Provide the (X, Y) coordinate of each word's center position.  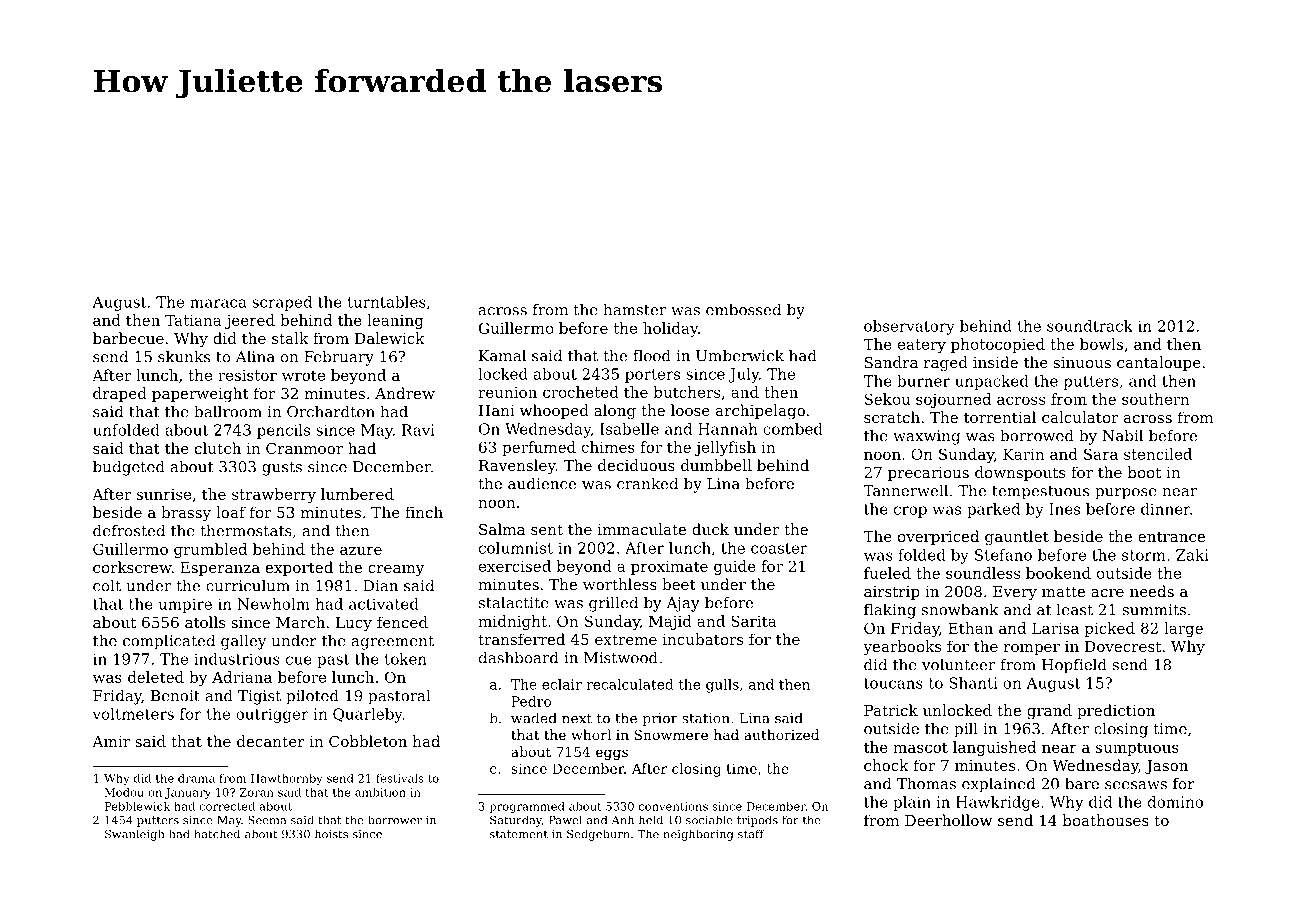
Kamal (502, 355)
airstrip (892, 593)
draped (120, 394)
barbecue (128, 338)
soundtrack (1090, 326)
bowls (1101, 344)
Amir (111, 741)
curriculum (248, 585)
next (577, 719)
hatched (217, 834)
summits (1154, 610)
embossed (743, 309)
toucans (893, 683)
